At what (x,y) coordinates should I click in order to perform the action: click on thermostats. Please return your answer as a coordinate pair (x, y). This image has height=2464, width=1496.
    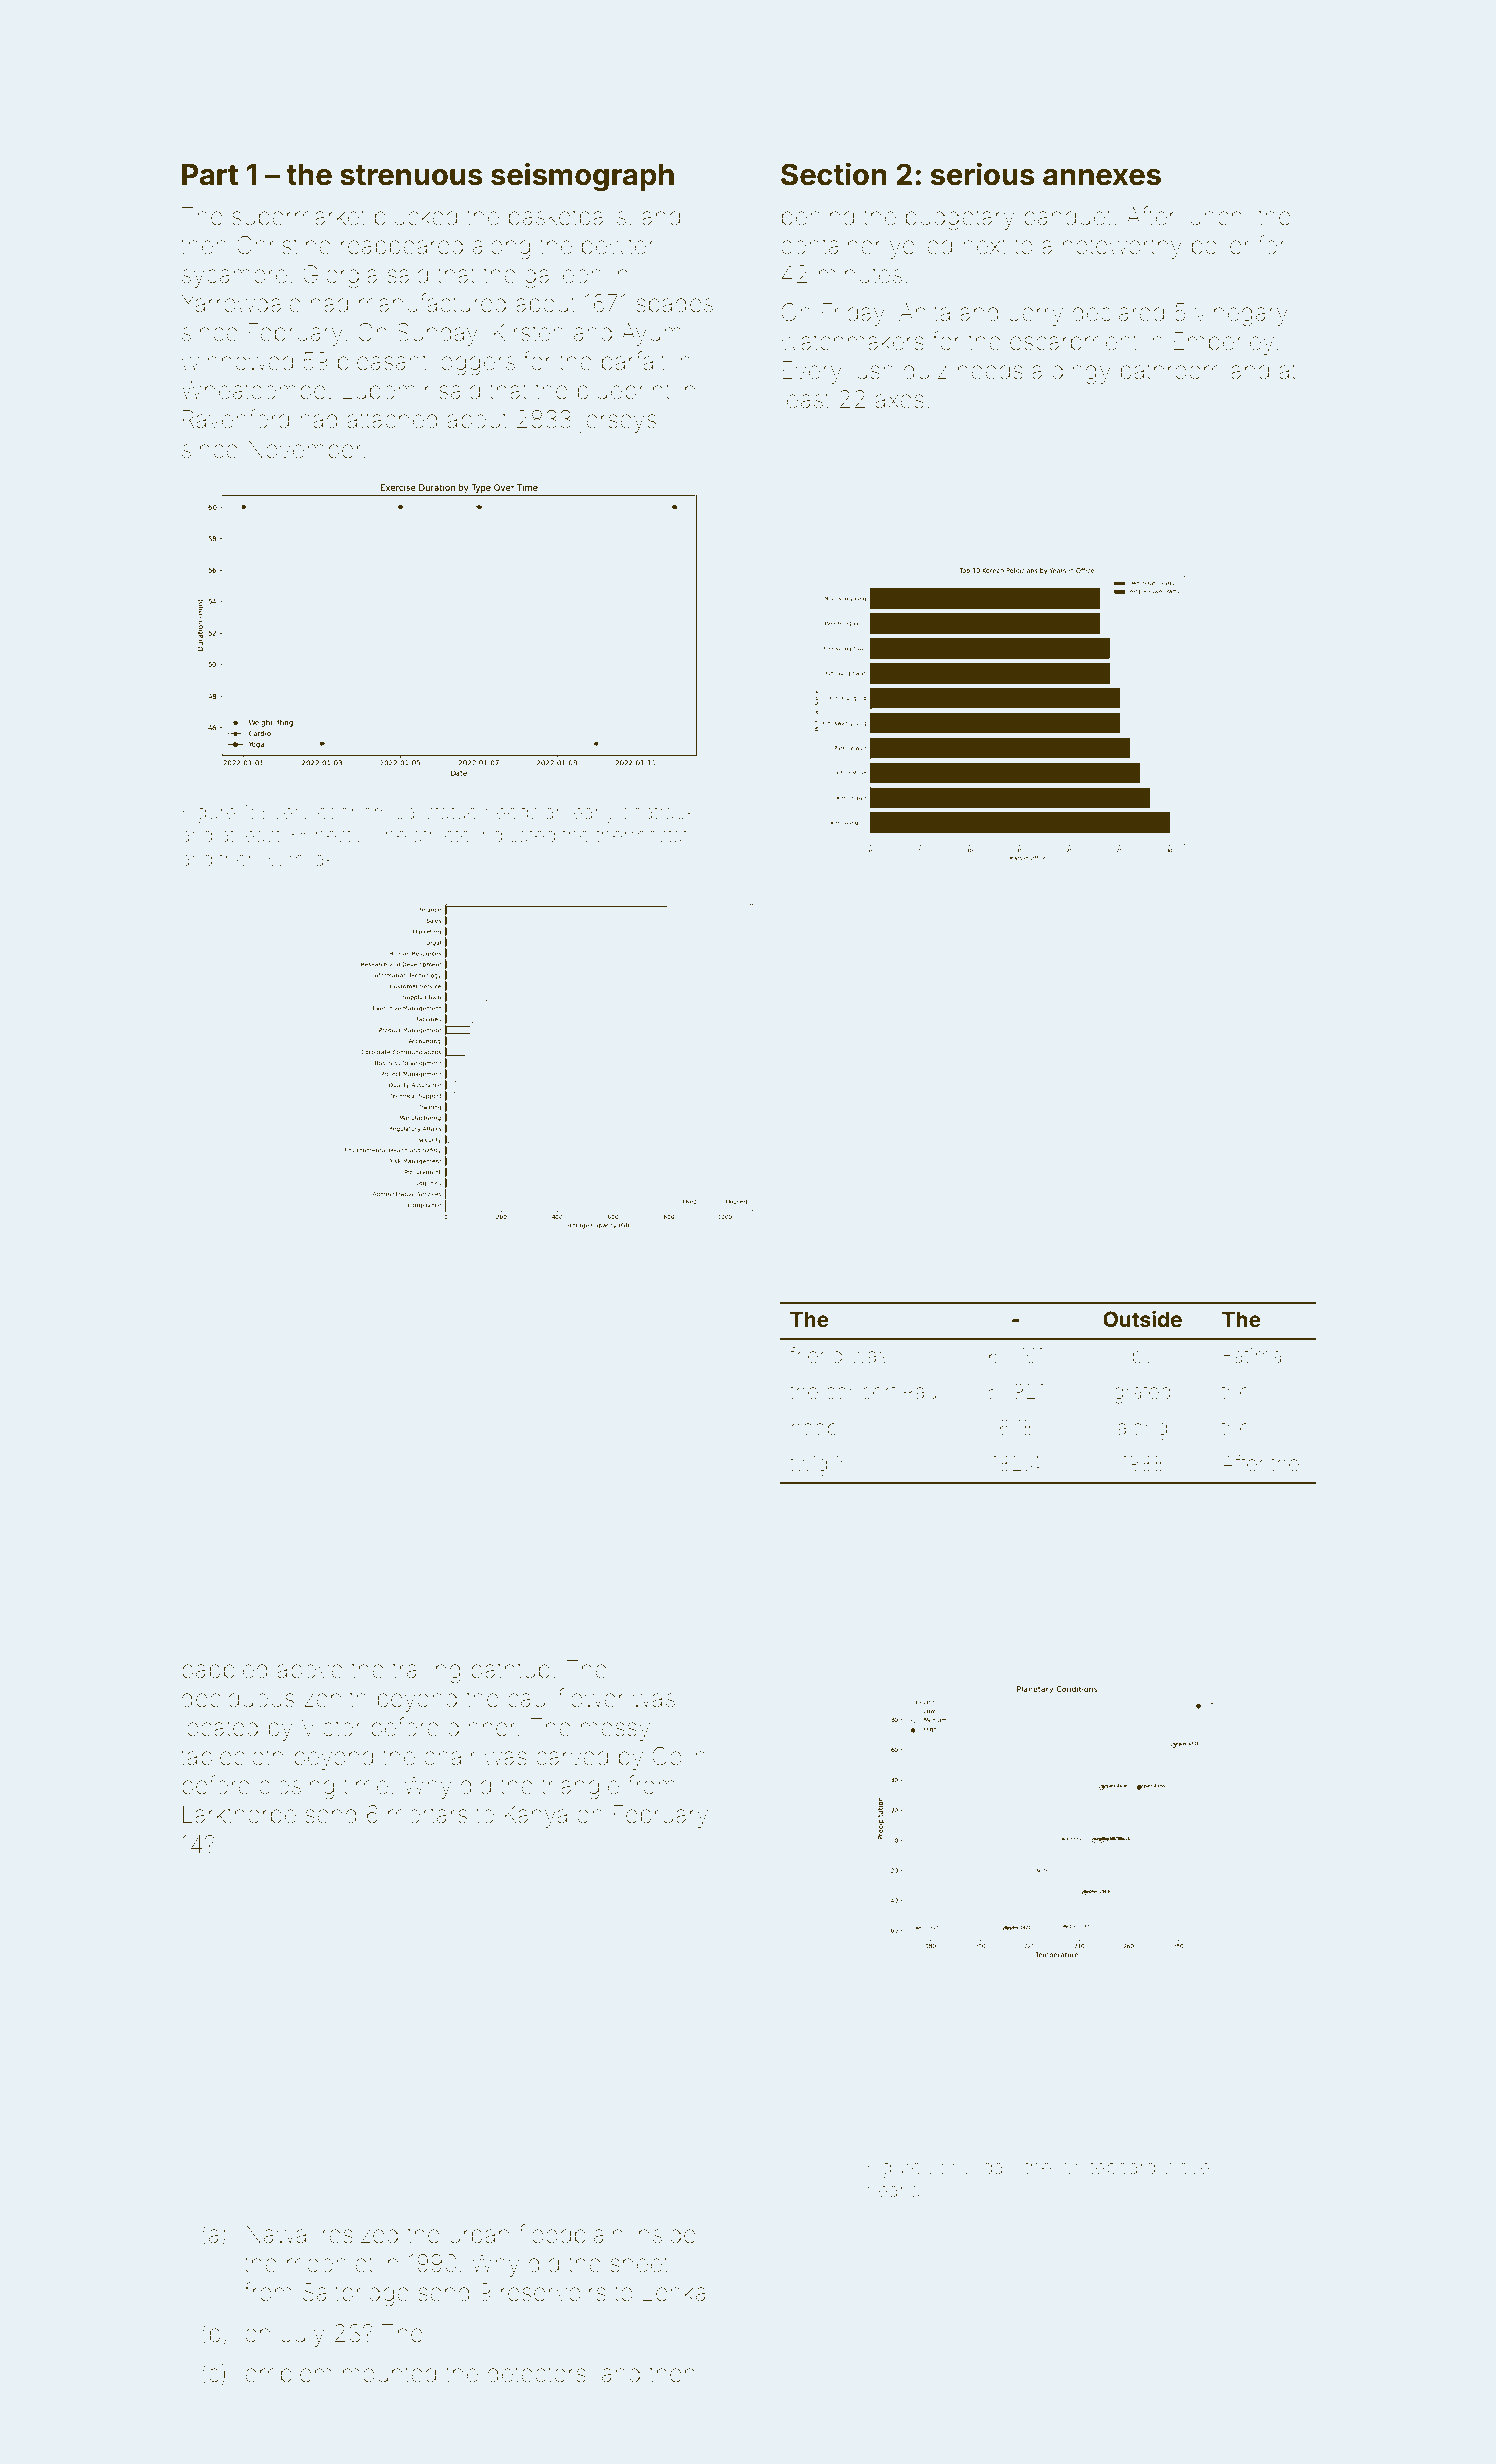
    Looking at the image, I should click on (646, 835).
